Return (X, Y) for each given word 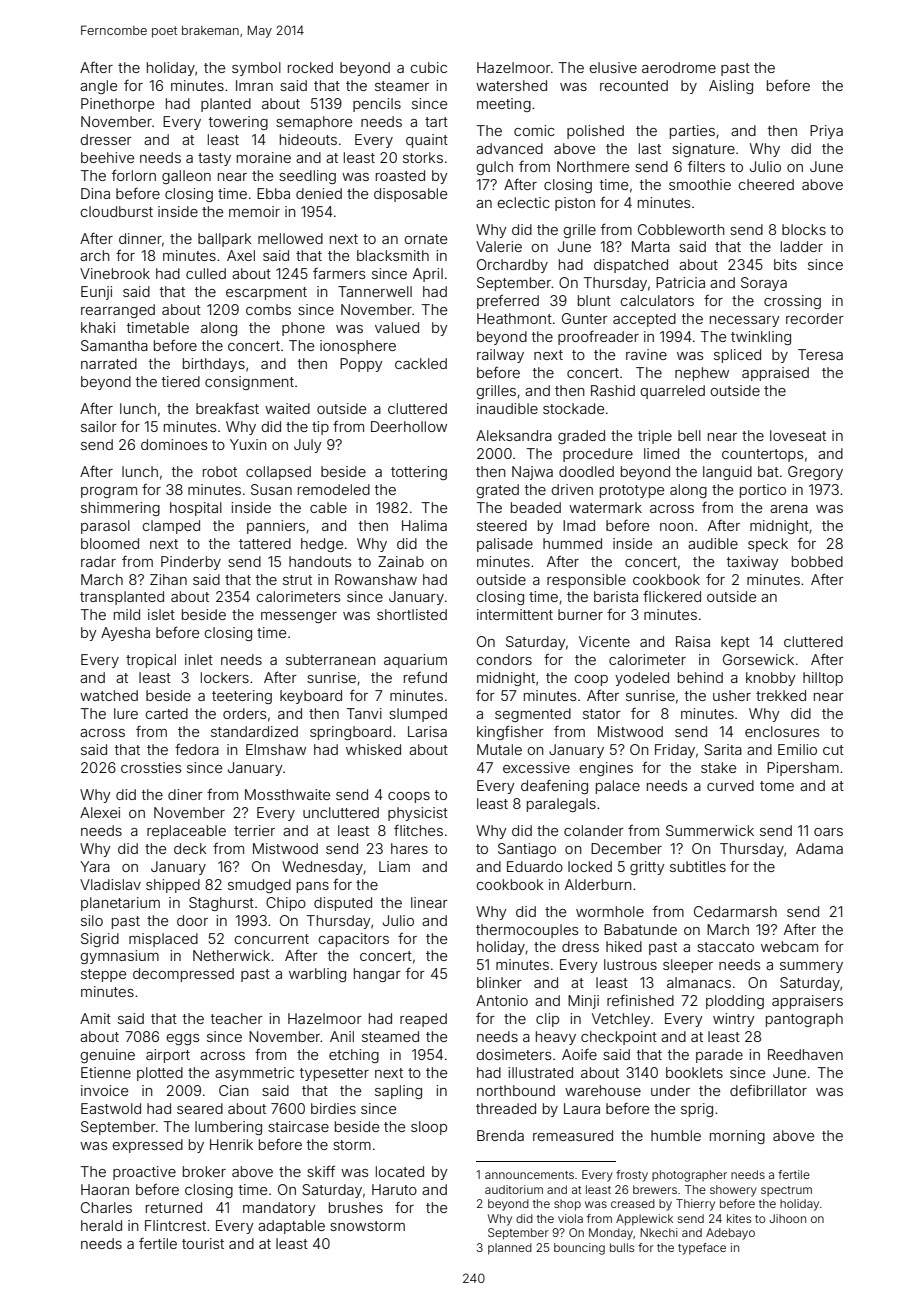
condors (504, 659)
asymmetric (254, 1074)
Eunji (96, 293)
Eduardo (535, 866)
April (428, 275)
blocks (804, 229)
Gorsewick (758, 659)
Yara (95, 866)
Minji (583, 1002)
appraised (775, 374)
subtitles (698, 866)
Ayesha (125, 634)
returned (174, 1207)
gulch (494, 168)
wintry (734, 1020)
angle (98, 87)
